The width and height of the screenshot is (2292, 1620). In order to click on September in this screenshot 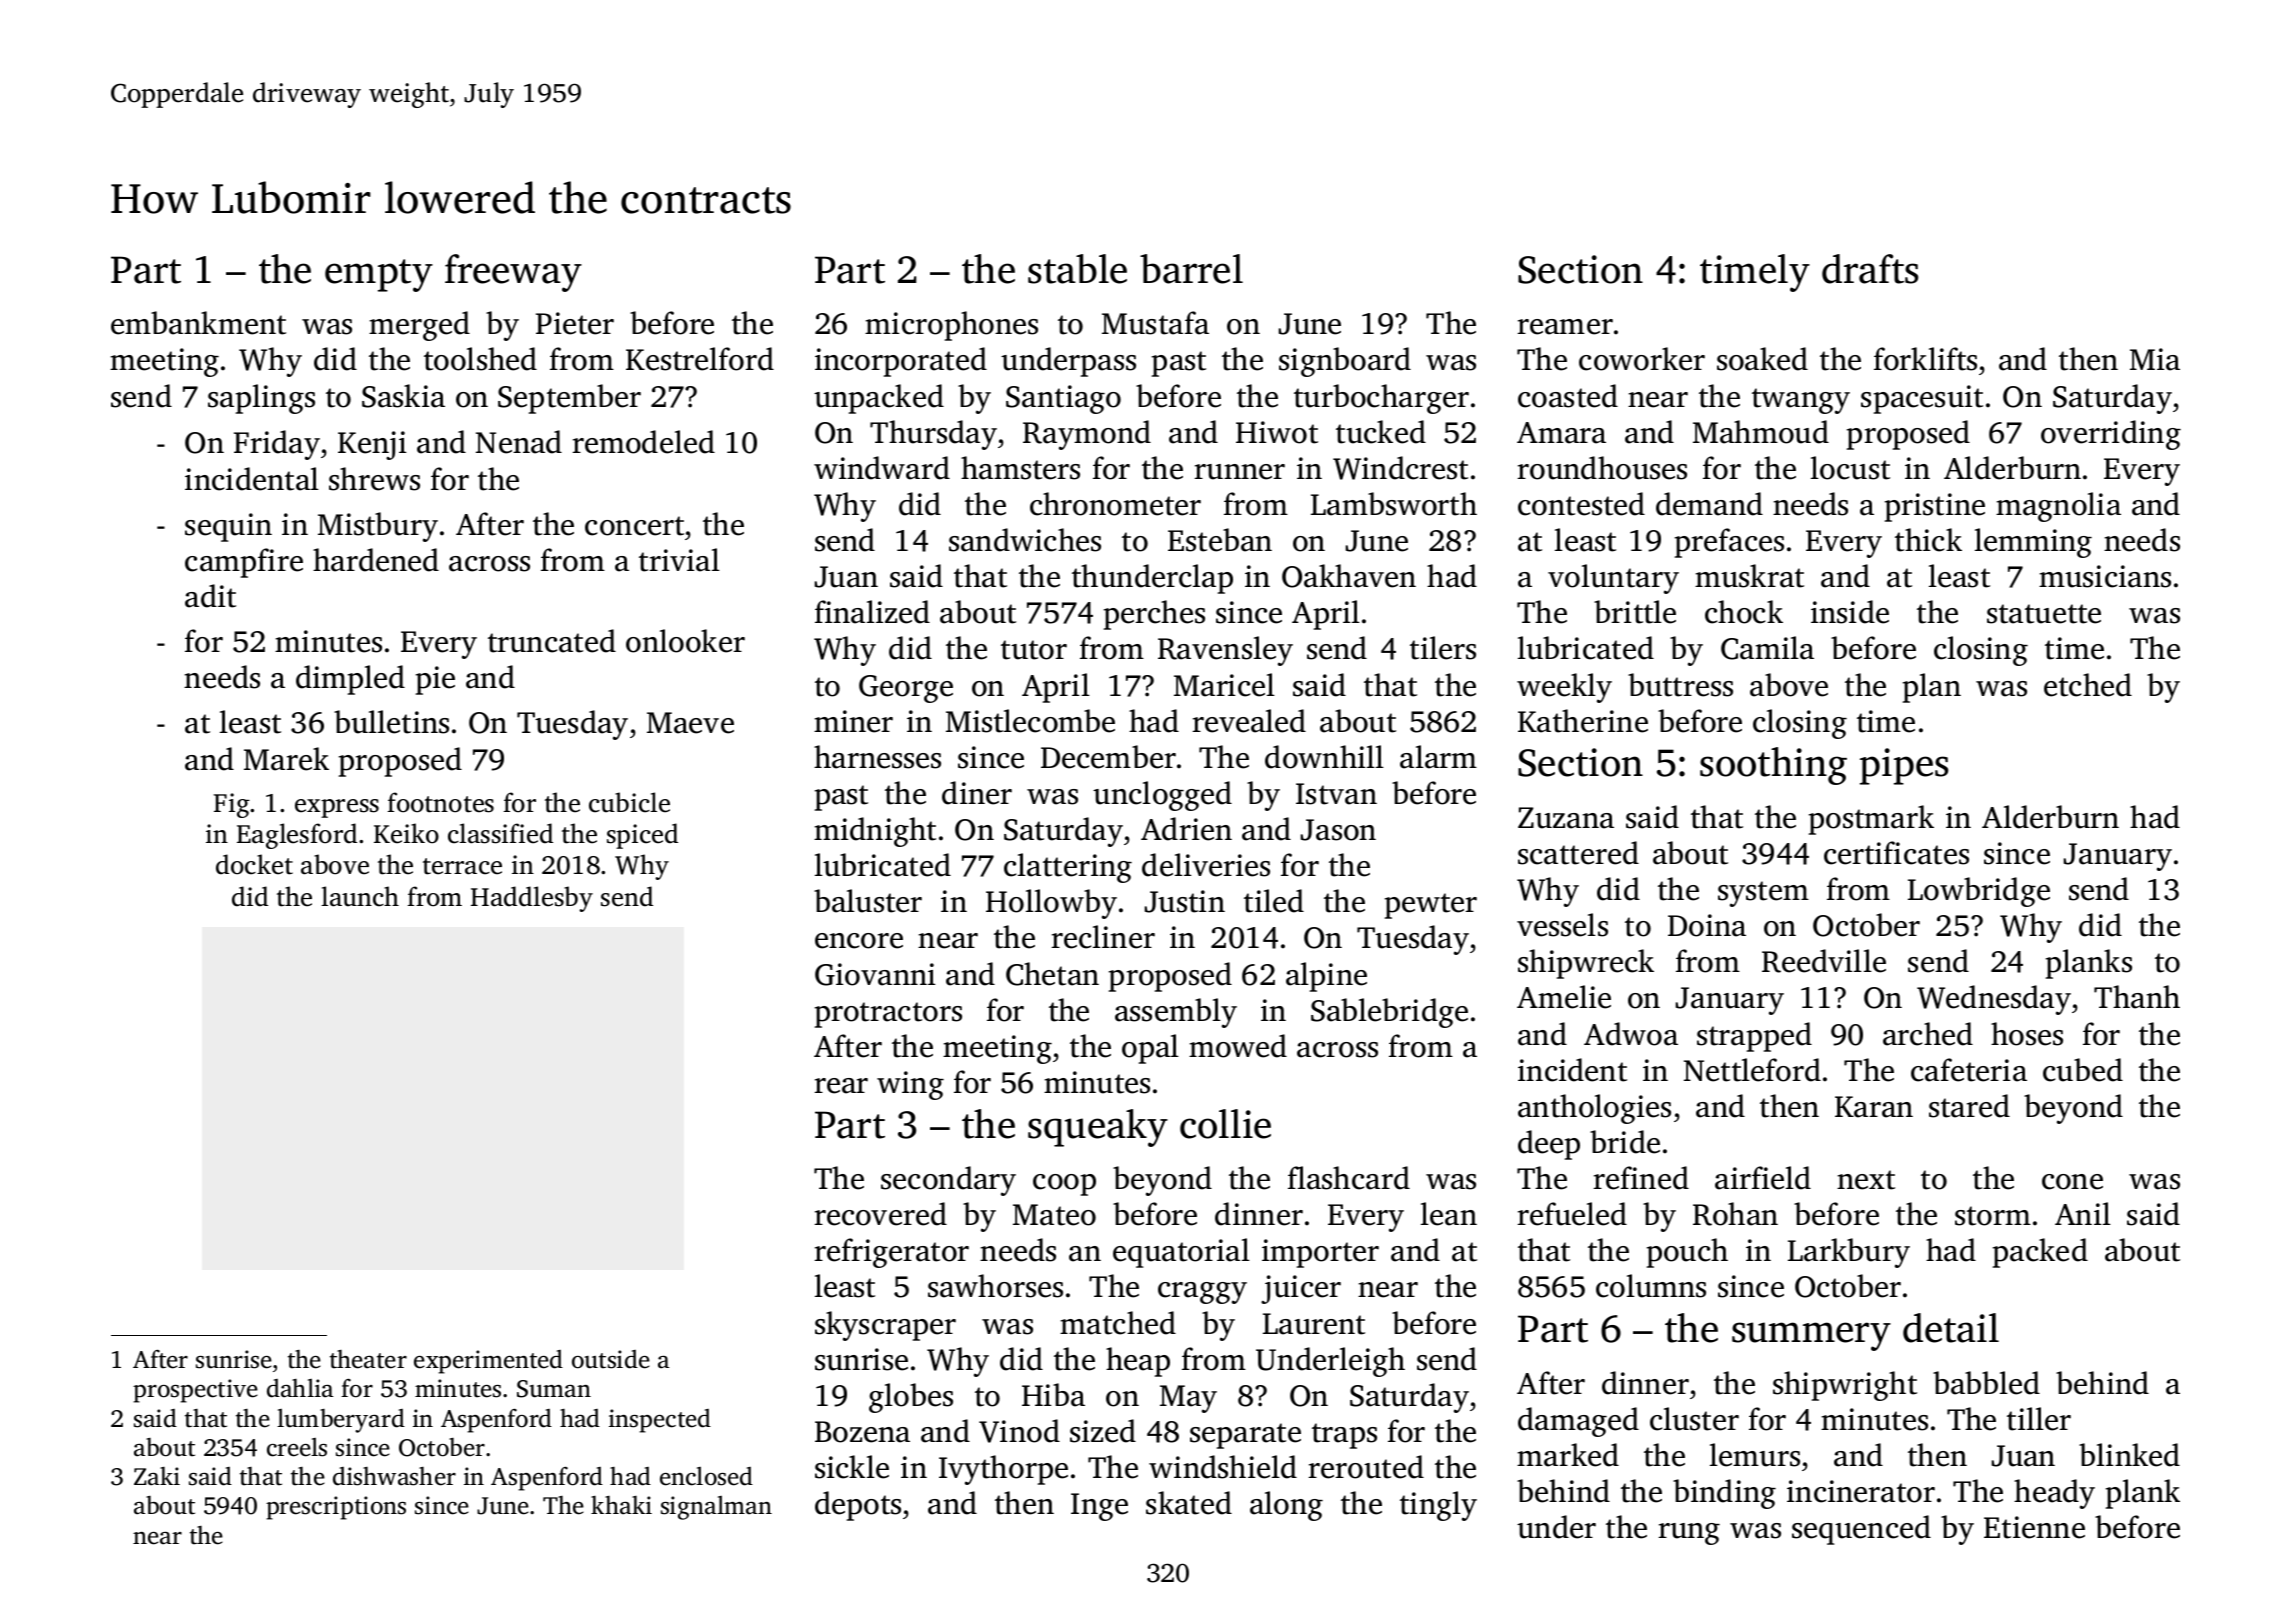, I will do `click(569, 399)`.
